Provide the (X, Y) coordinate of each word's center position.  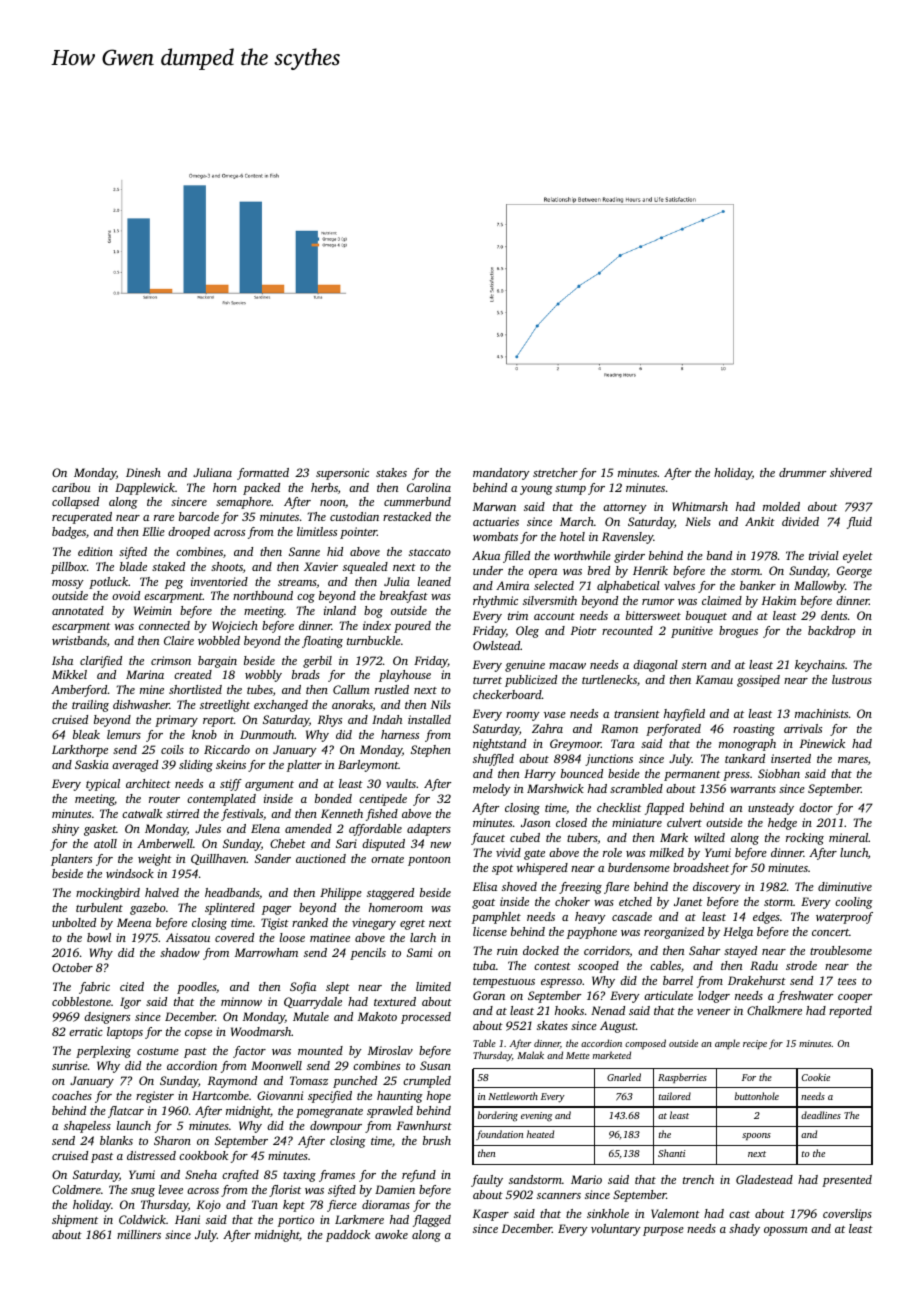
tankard (745, 758)
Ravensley (628, 538)
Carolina (429, 487)
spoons (756, 1136)
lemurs (124, 734)
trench (698, 1179)
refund (419, 1176)
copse (198, 1034)
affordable (375, 830)
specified (330, 1097)
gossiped (758, 681)
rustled (392, 689)
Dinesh (143, 472)
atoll (105, 843)
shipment (75, 1221)
